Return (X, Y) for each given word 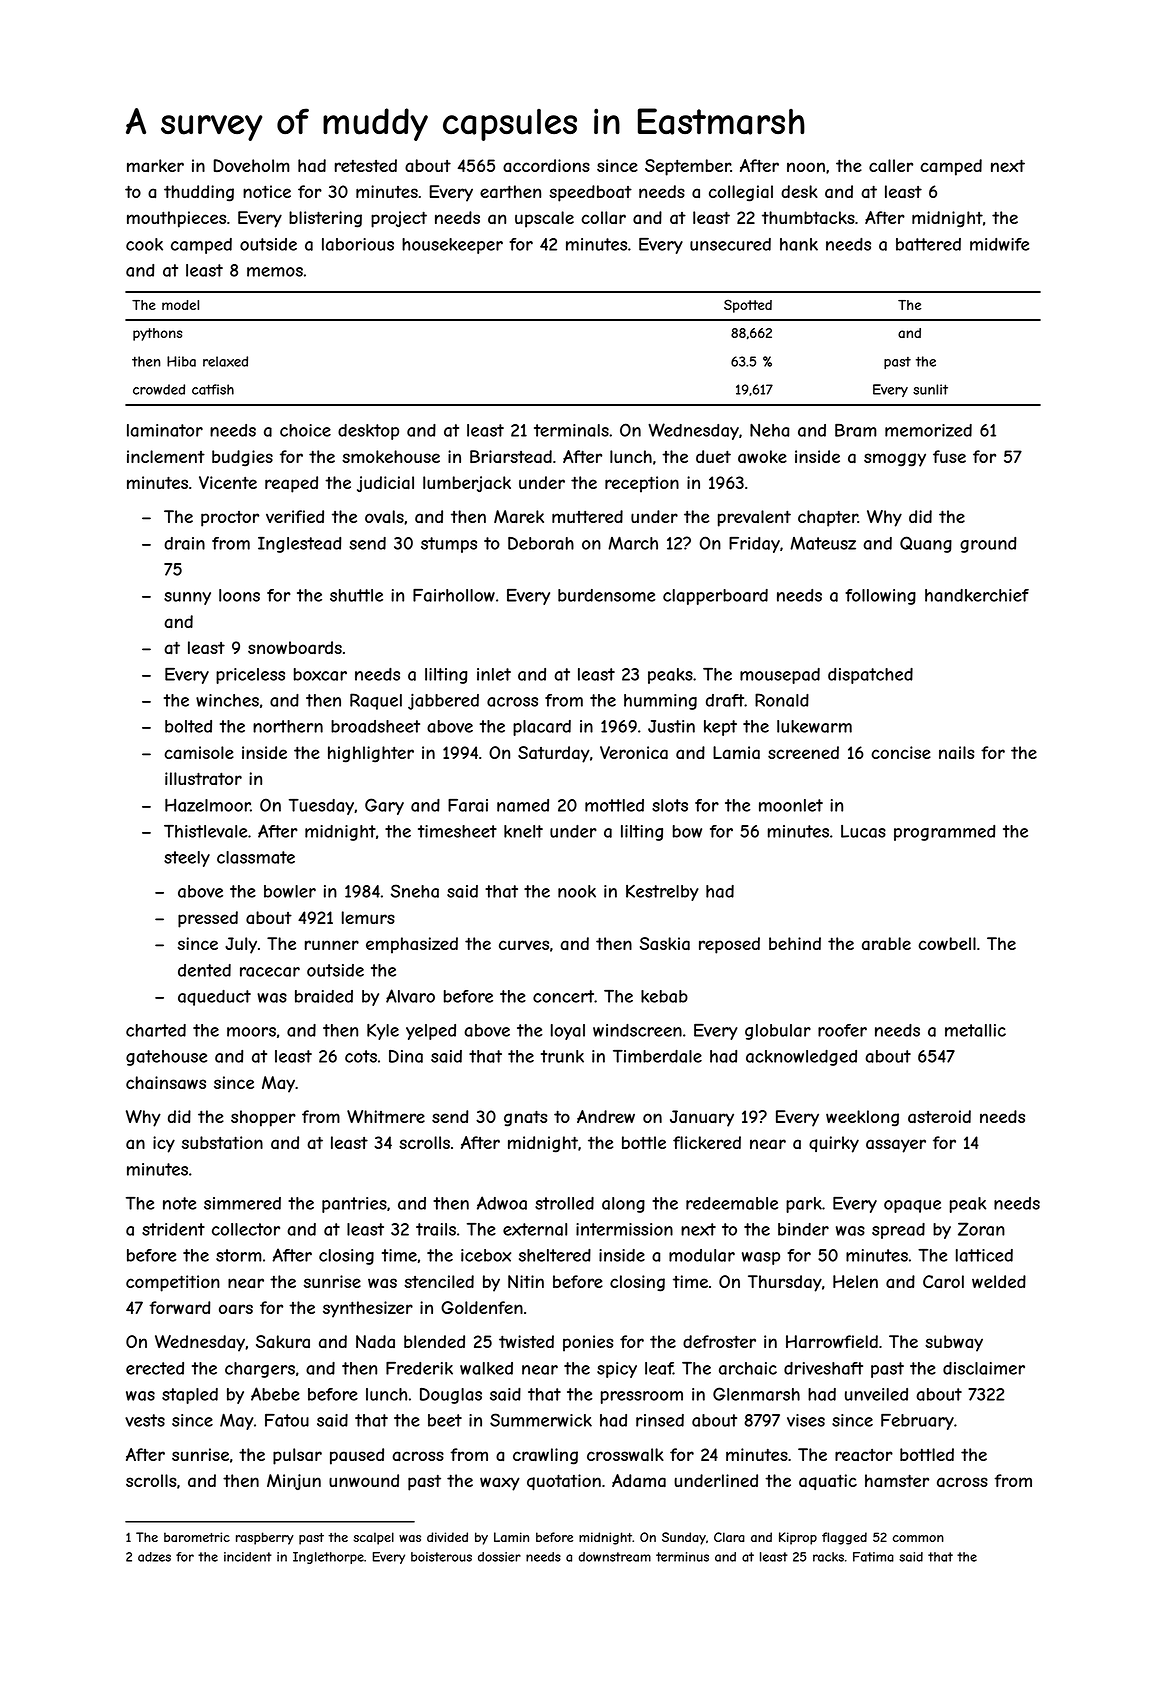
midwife (1000, 244)
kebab (664, 996)
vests (145, 1420)
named (523, 805)
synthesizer (368, 1309)
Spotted (748, 306)
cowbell (947, 943)
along (623, 1205)
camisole (199, 752)
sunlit (930, 389)
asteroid (939, 1116)
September (688, 167)
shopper (263, 1118)
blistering (325, 219)
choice (305, 430)
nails (956, 753)
